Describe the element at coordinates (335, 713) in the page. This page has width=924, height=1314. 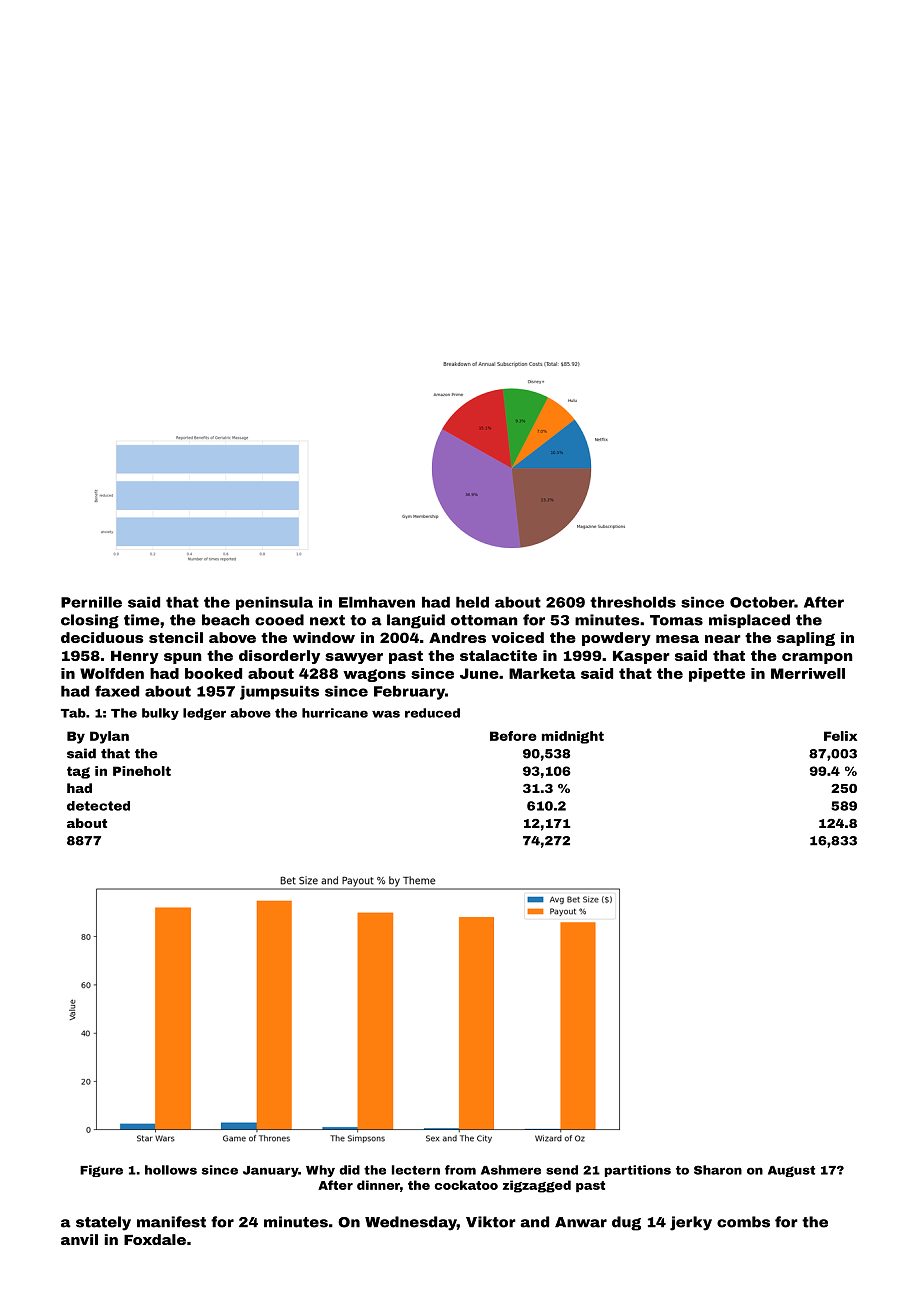
I see `hurricane` at that location.
